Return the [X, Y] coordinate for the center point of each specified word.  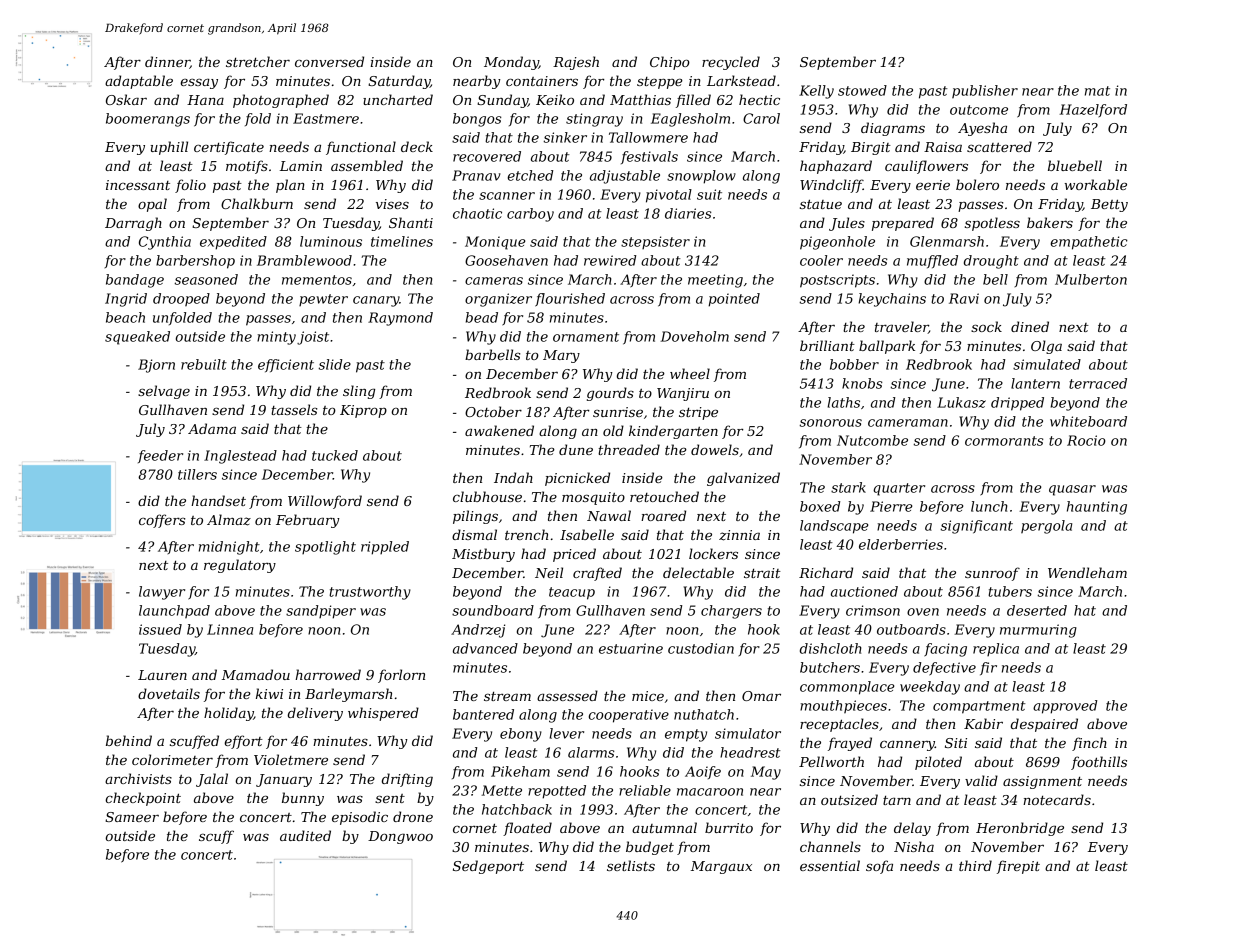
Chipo [670, 63]
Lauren [162, 675]
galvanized [743, 479]
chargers [731, 612]
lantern [1035, 383]
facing [945, 650]
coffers [162, 521]
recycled [731, 63]
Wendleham [1087, 572]
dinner [167, 62]
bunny [303, 799]
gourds [610, 394]
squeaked [137, 338]
